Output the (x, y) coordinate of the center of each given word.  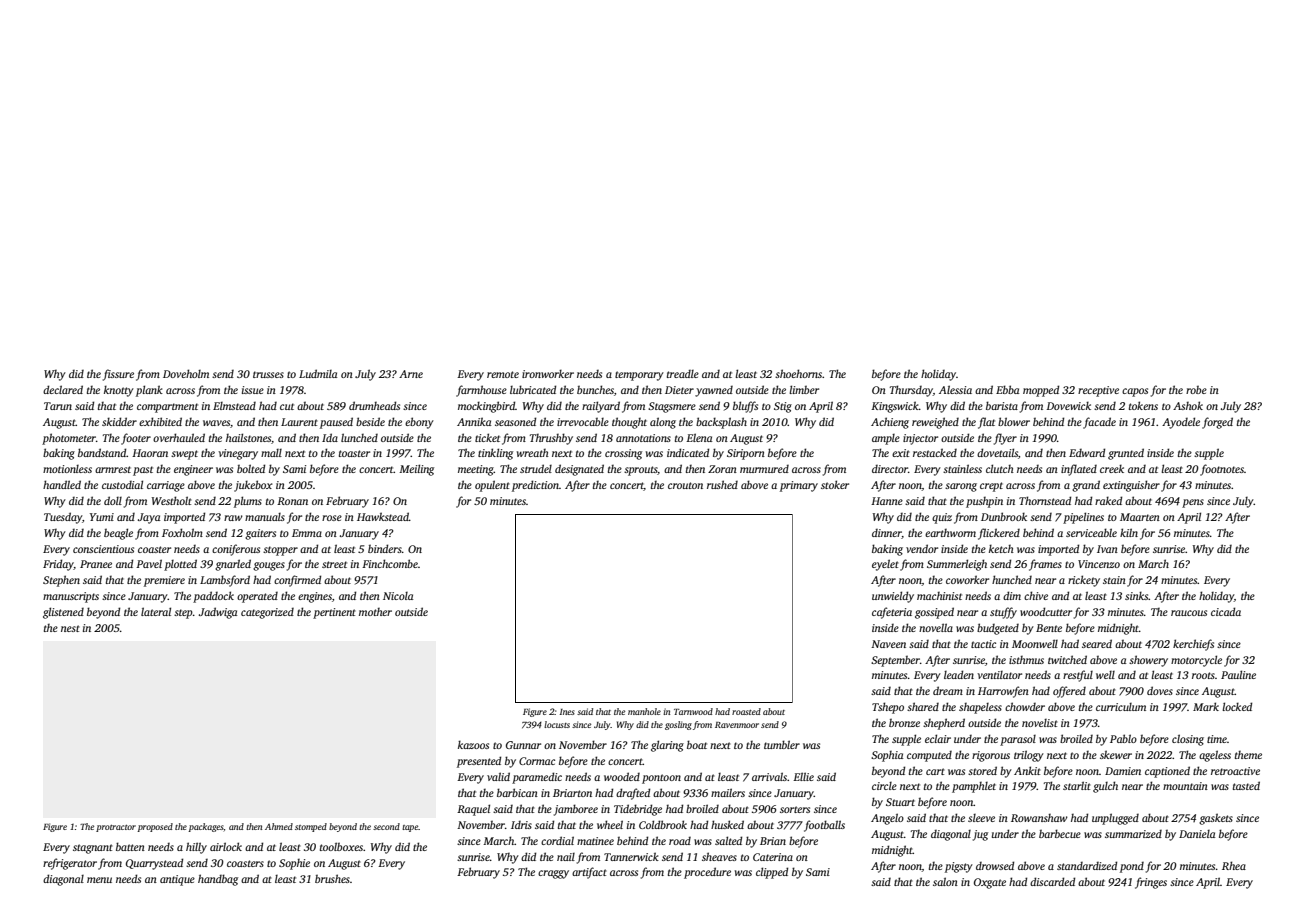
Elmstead (234, 406)
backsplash (721, 423)
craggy (553, 874)
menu (99, 880)
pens (1193, 503)
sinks (1137, 595)
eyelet (885, 565)
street (334, 564)
